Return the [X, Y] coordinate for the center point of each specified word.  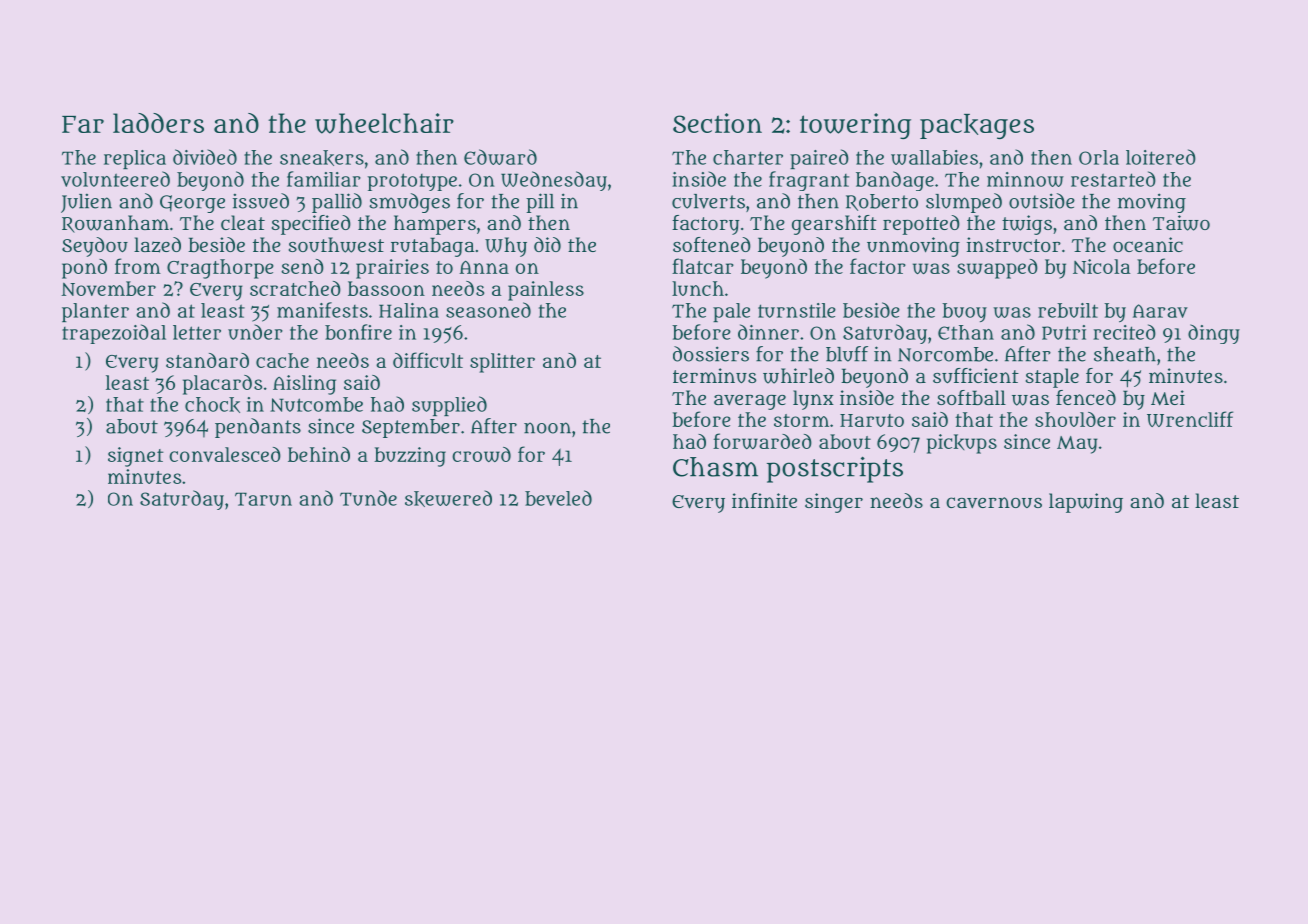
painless [546, 291]
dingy [1214, 334]
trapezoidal [114, 334]
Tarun [263, 499]
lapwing [1086, 503]
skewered [448, 498]
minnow [1025, 179]
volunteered [115, 179]
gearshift [834, 225]
